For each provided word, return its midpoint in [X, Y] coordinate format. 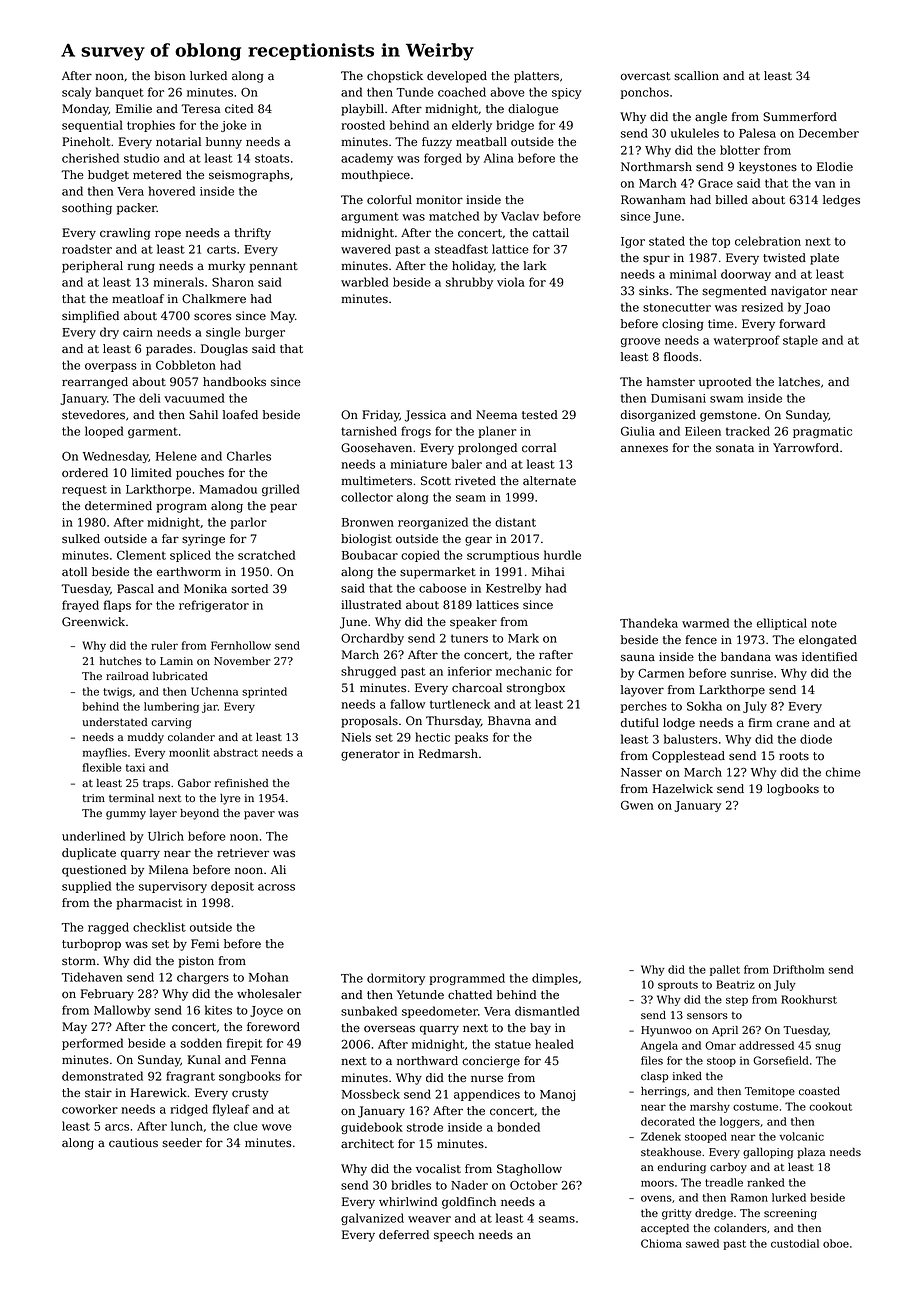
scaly [76, 93]
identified [829, 657]
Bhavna [509, 720]
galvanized [372, 1219]
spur [656, 260]
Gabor [194, 783]
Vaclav [520, 216]
